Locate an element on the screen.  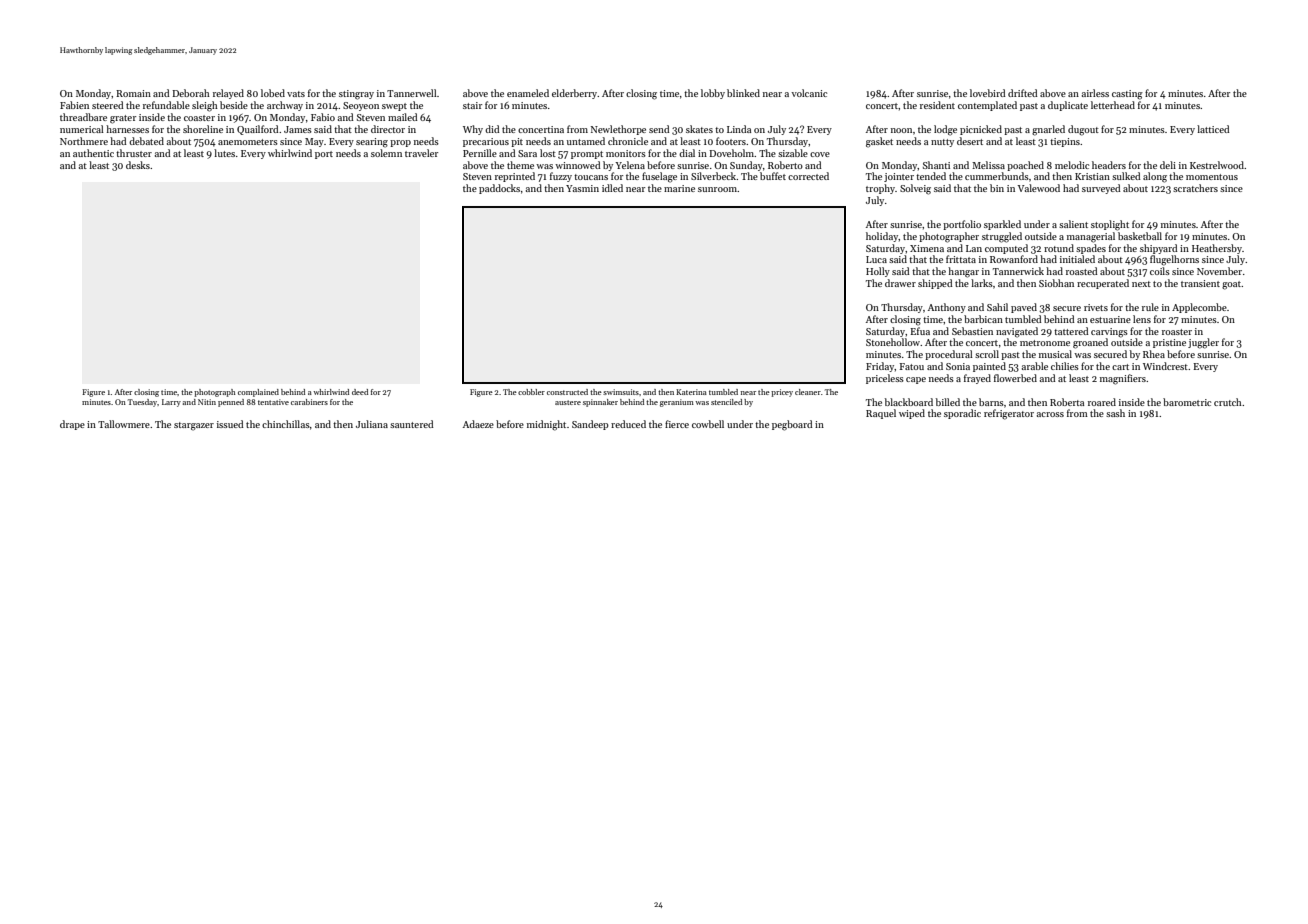
Anthony is located at coordinates (947, 308).
